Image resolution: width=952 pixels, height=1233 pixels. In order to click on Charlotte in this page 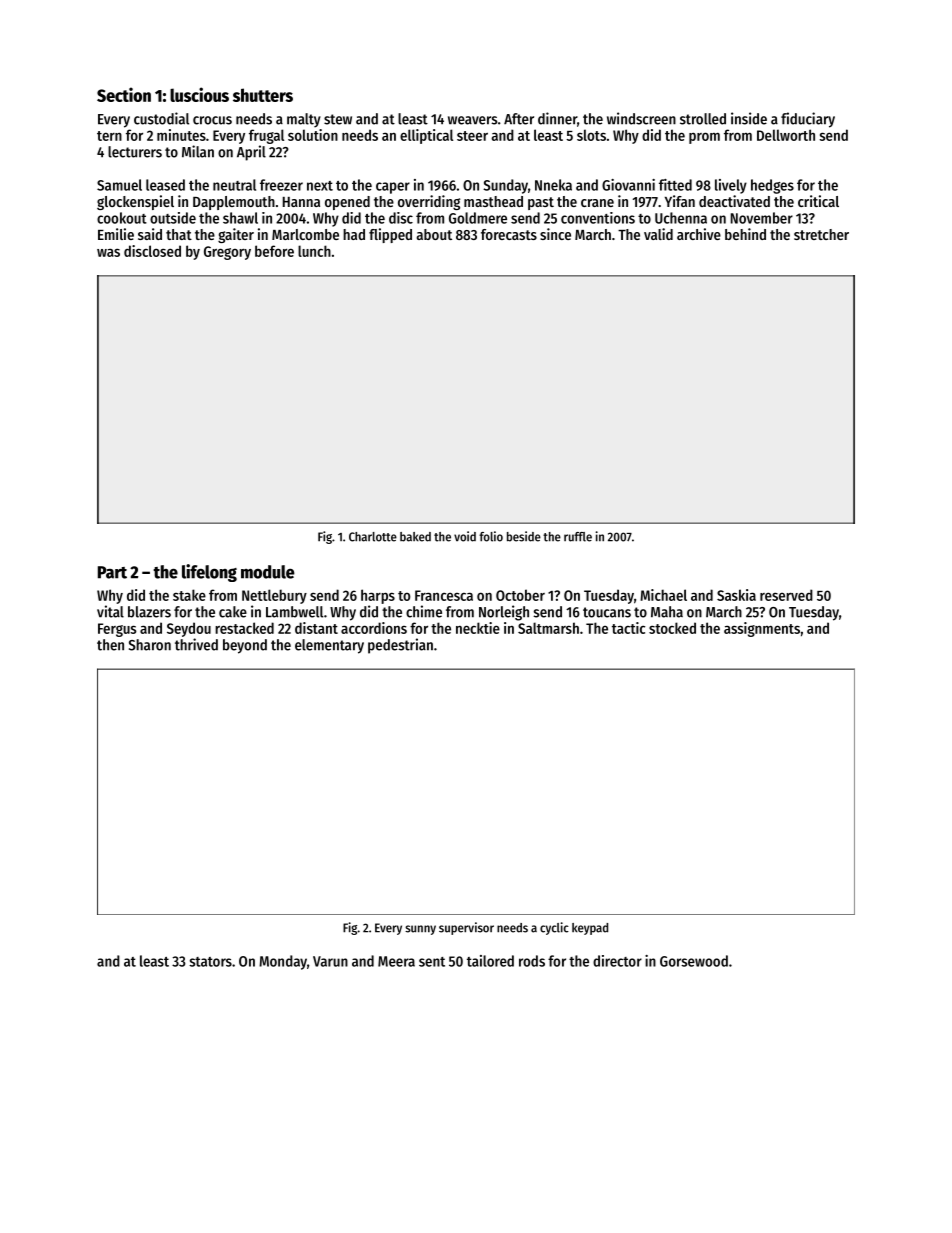, I will do `click(373, 537)`.
